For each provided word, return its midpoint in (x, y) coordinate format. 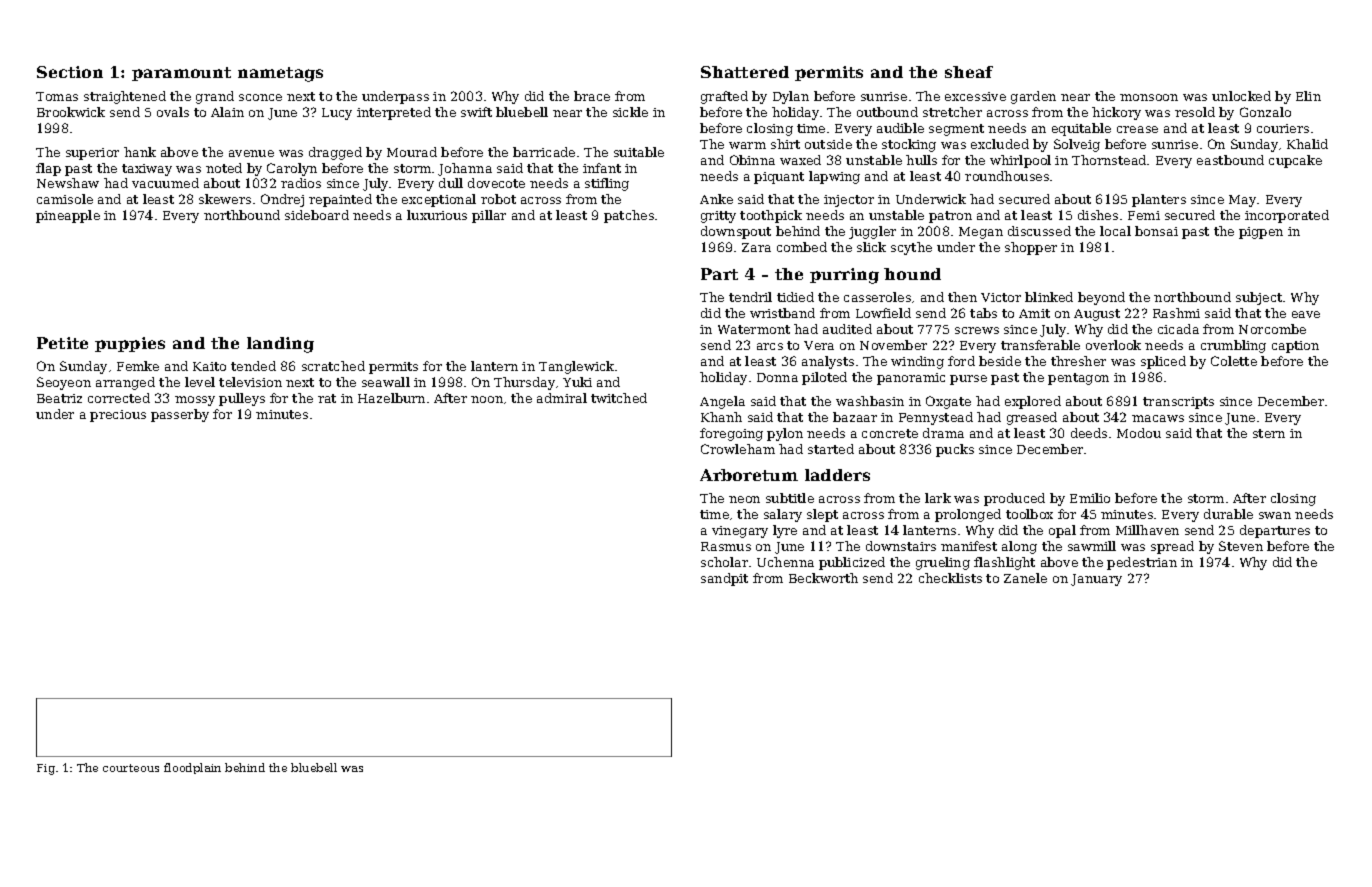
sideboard (317, 215)
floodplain (192, 768)
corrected (119, 398)
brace (592, 96)
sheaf (969, 72)
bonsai (1156, 231)
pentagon (1078, 379)
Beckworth (823, 578)
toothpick (771, 216)
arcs (770, 346)
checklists (950, 578)
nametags (280, 74)
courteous (131, 768)
